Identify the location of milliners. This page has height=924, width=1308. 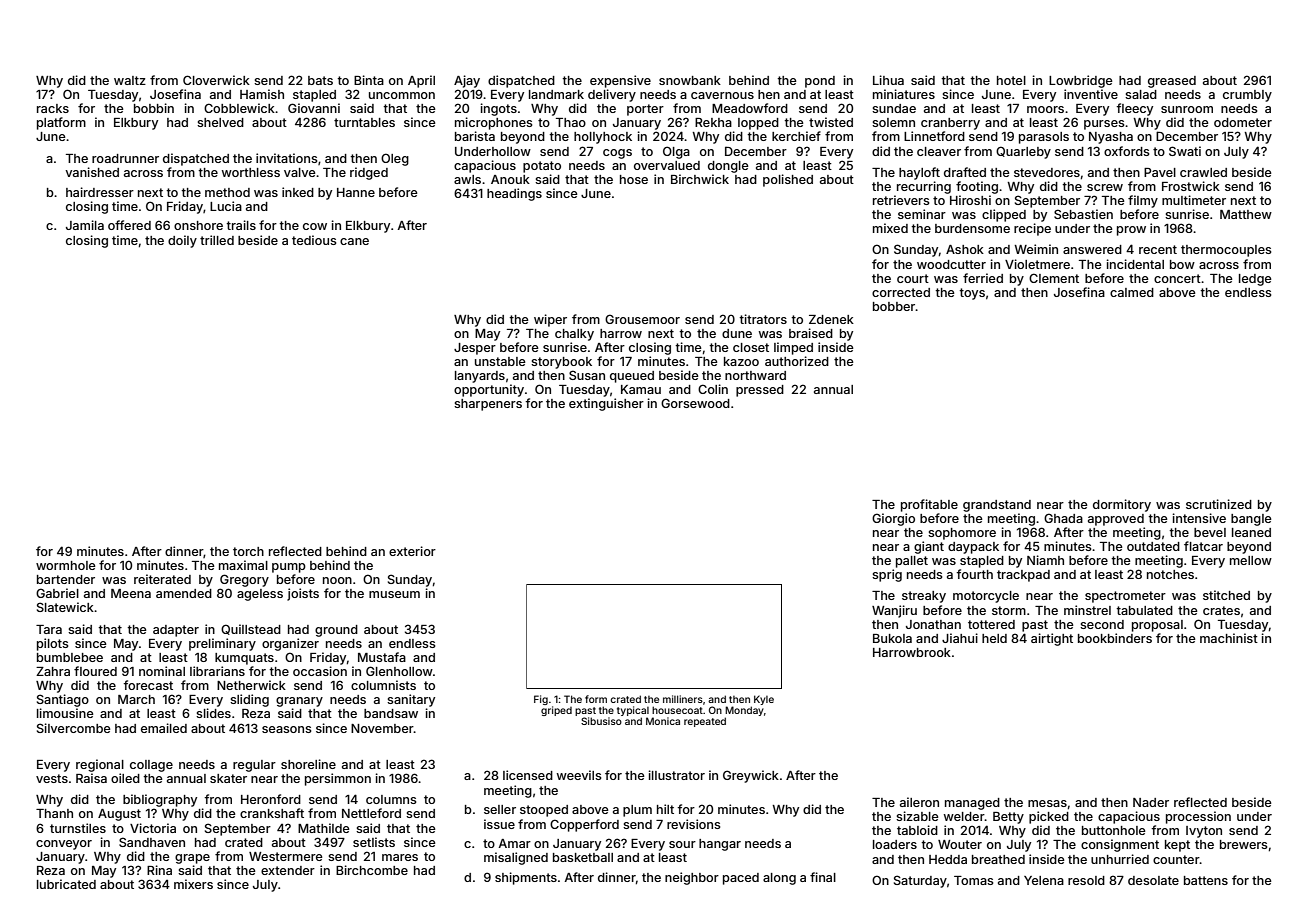
(683, 699).
